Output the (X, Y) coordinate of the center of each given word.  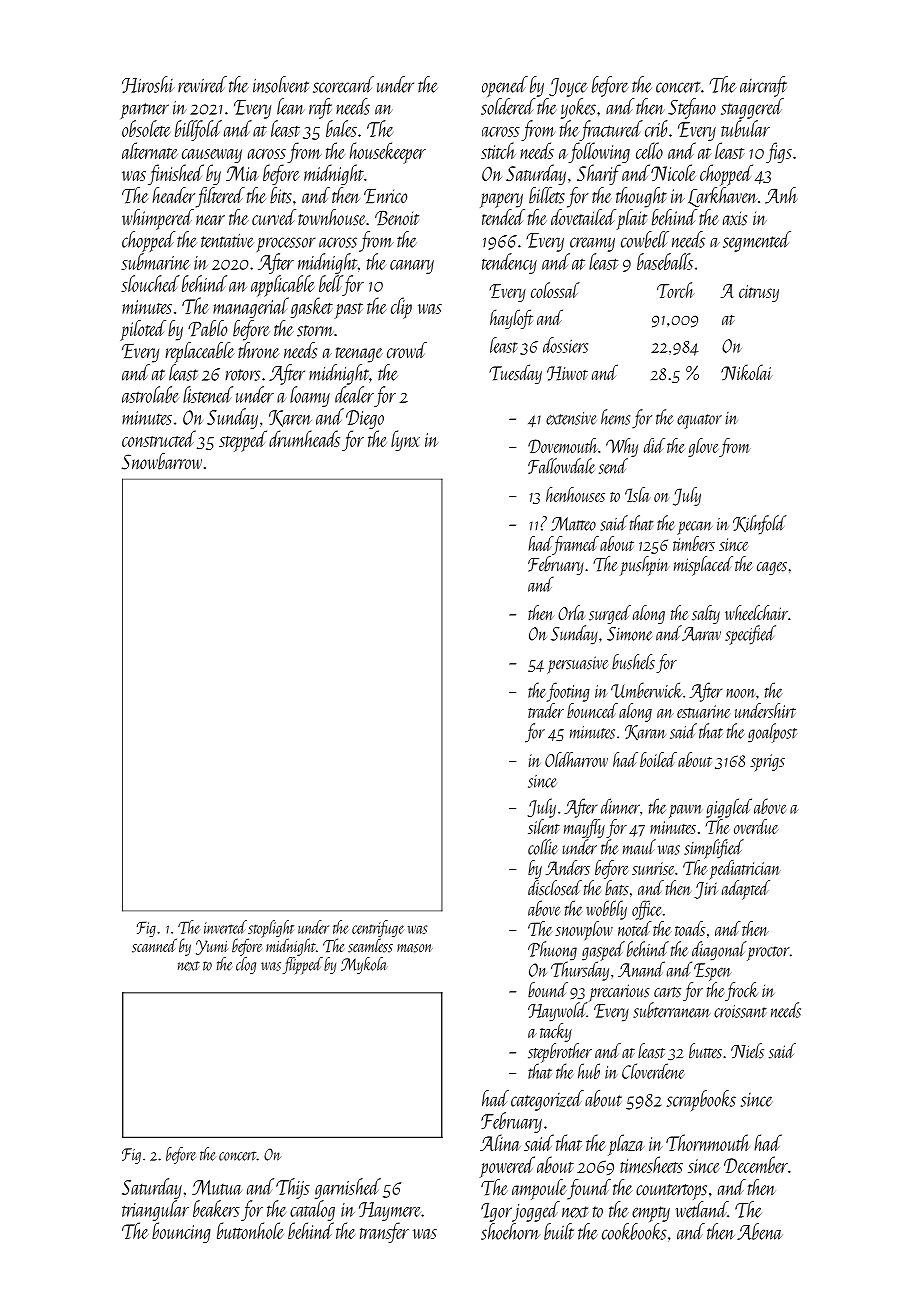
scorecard (343, 84)
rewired (202, 84)
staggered (752, 108)
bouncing (181, 1232)
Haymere (390, 1211)
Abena (759, 1231)
